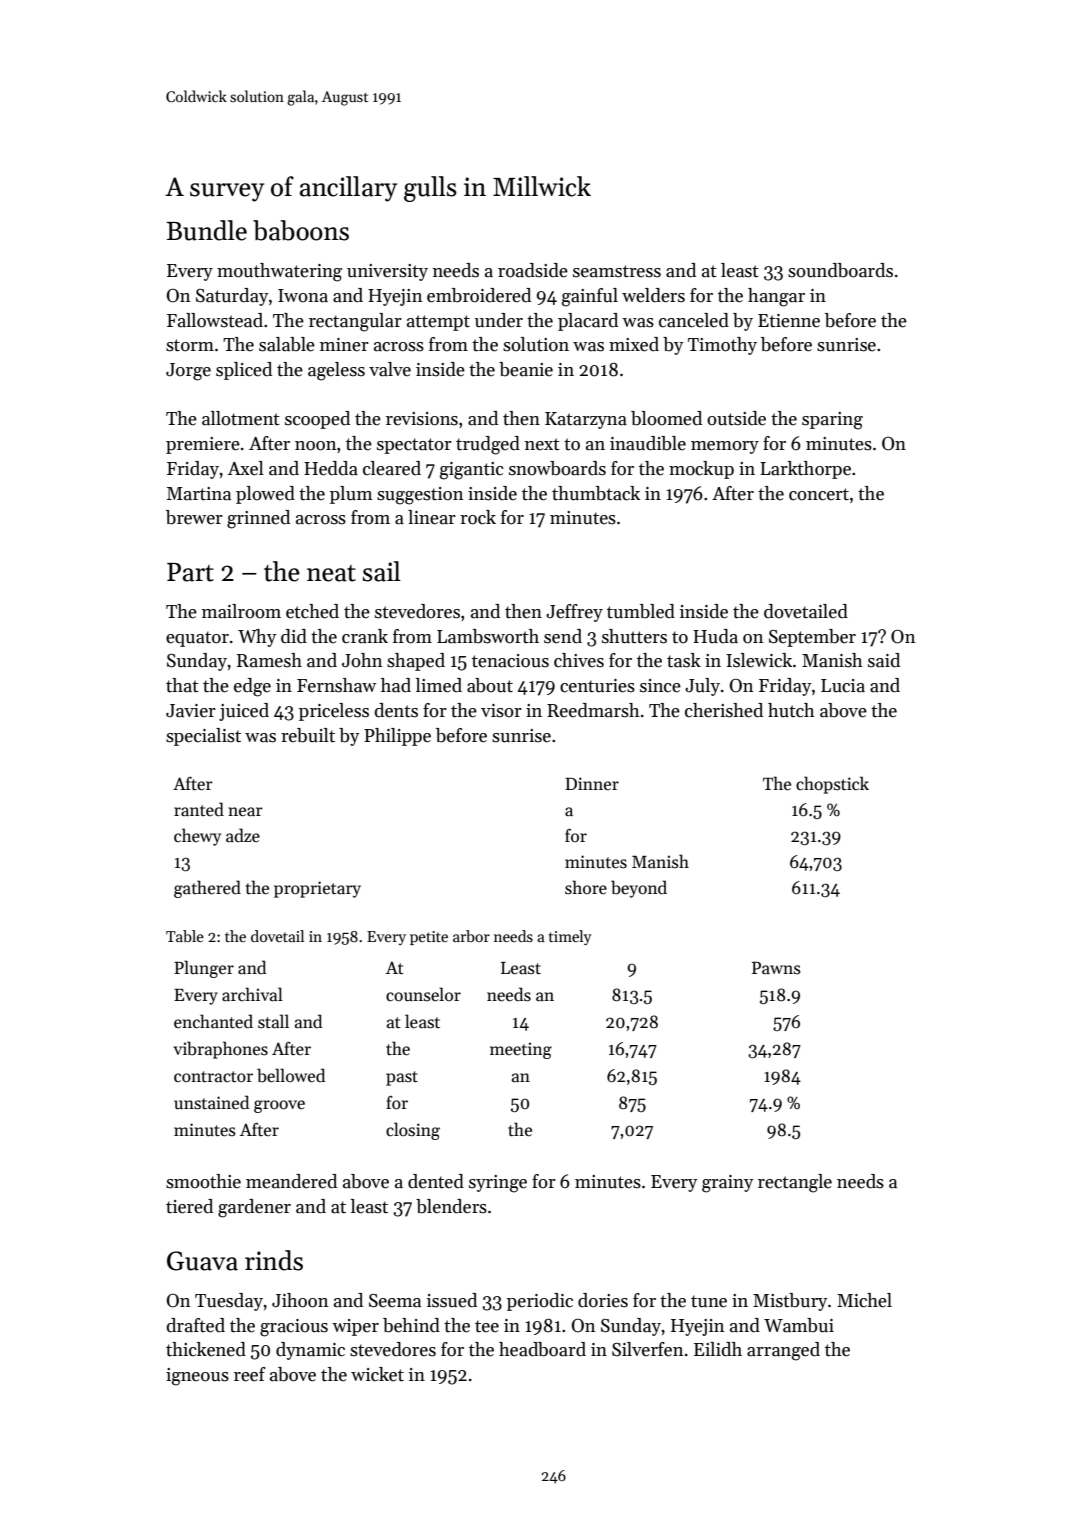 This screenshot has width=1082, height=1537. Describe the element at coordinates (728, 1184) in the screenshot. I see `grainy` at that location.
